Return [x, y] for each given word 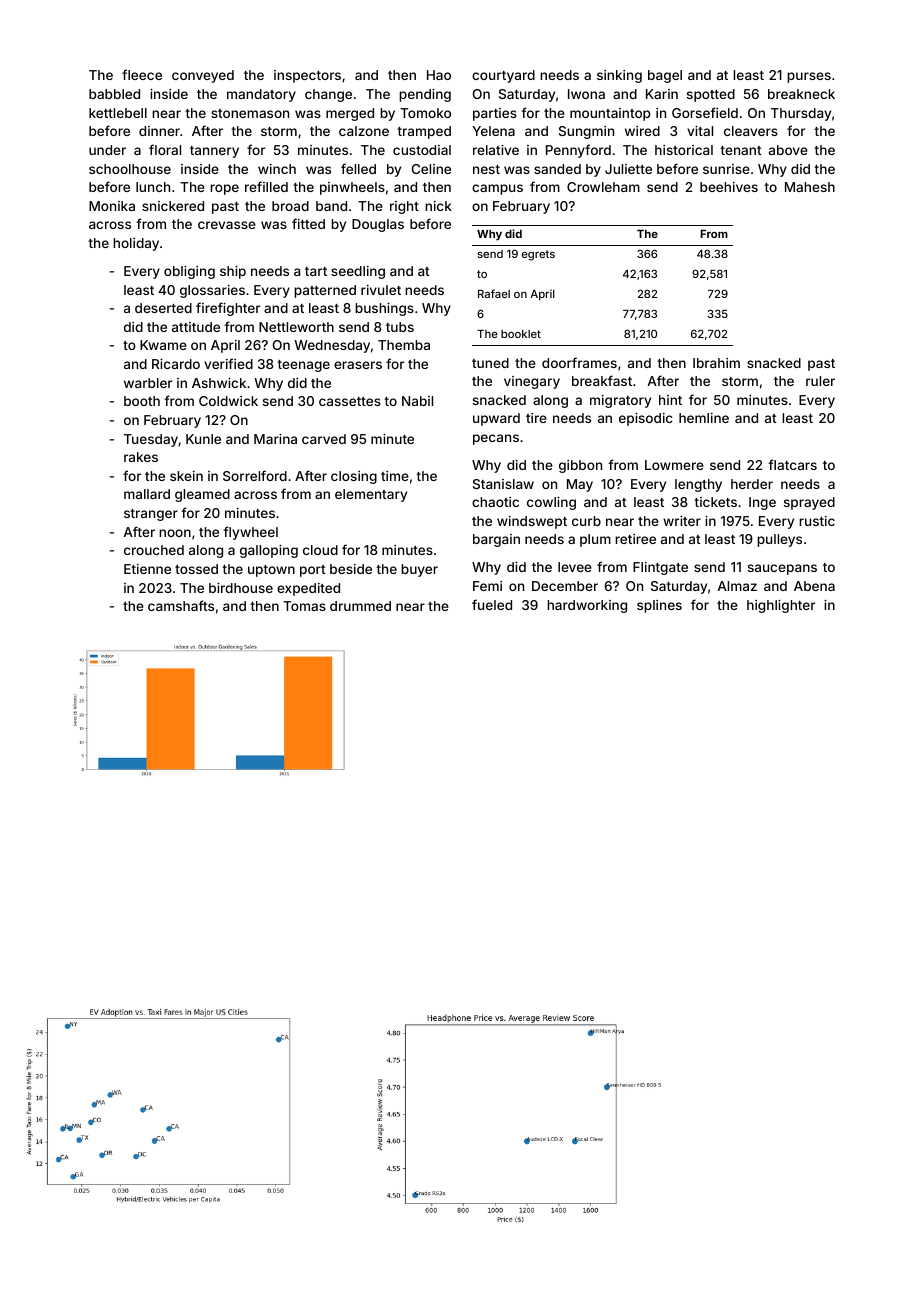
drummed [360, 606]
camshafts [181, 605]
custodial [422, 150]
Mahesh [810, 187]
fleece [142, 74]
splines [659, 606]
